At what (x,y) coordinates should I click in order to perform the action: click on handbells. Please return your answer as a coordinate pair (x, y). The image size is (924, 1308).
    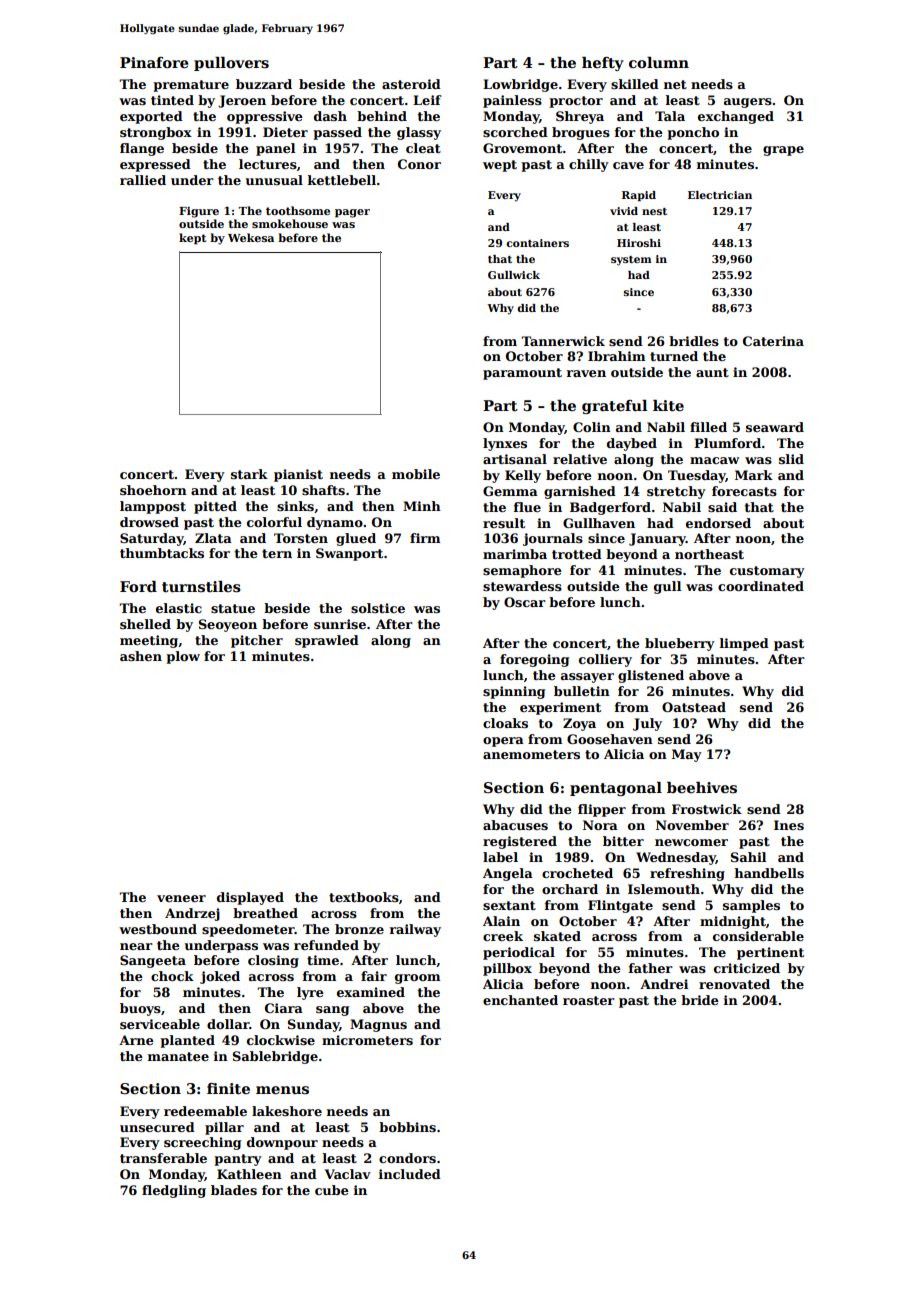
    Looking at the image, I should click on (769, 873).
